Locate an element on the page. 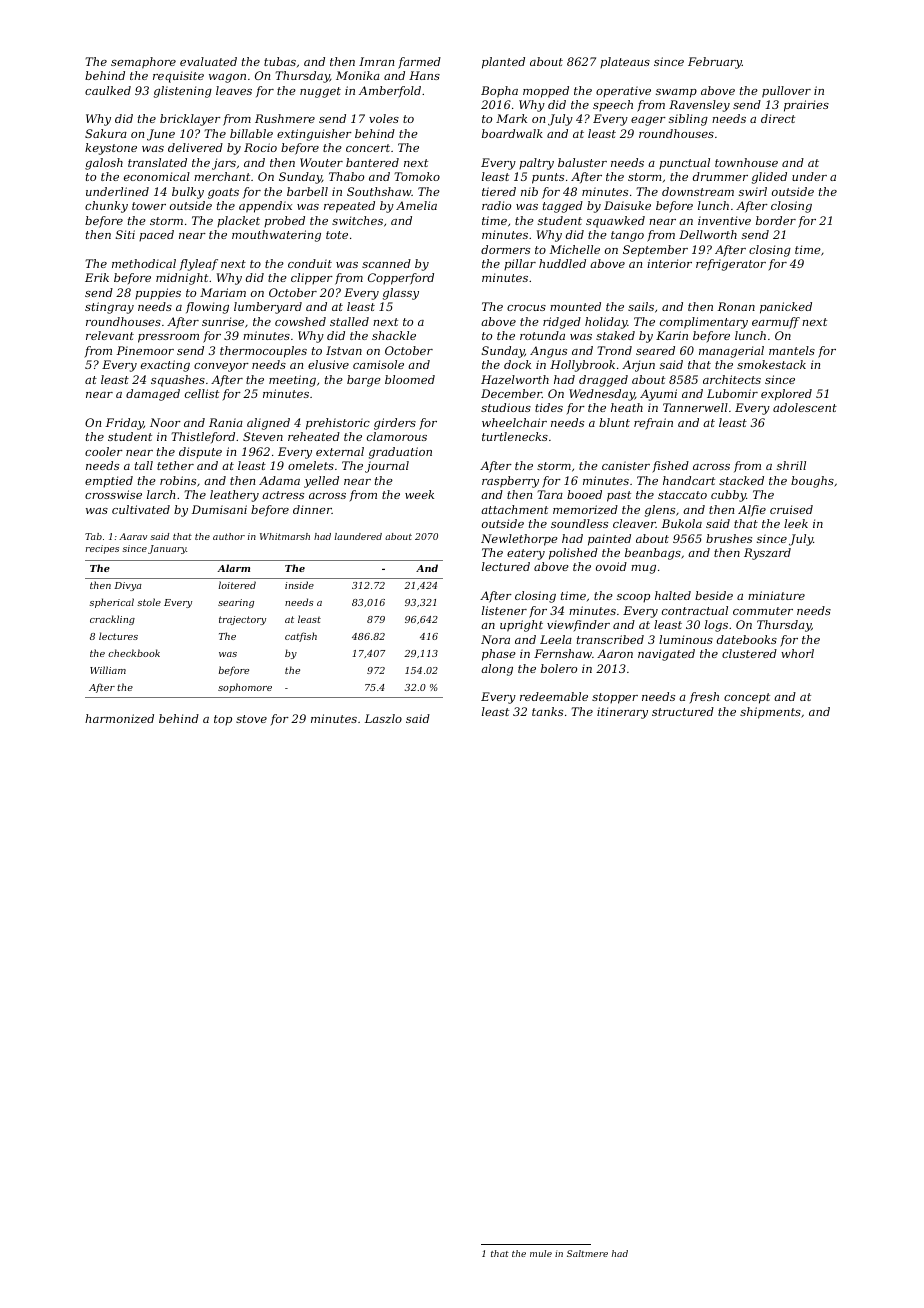  mopped is located at coordinates (546, 92).
